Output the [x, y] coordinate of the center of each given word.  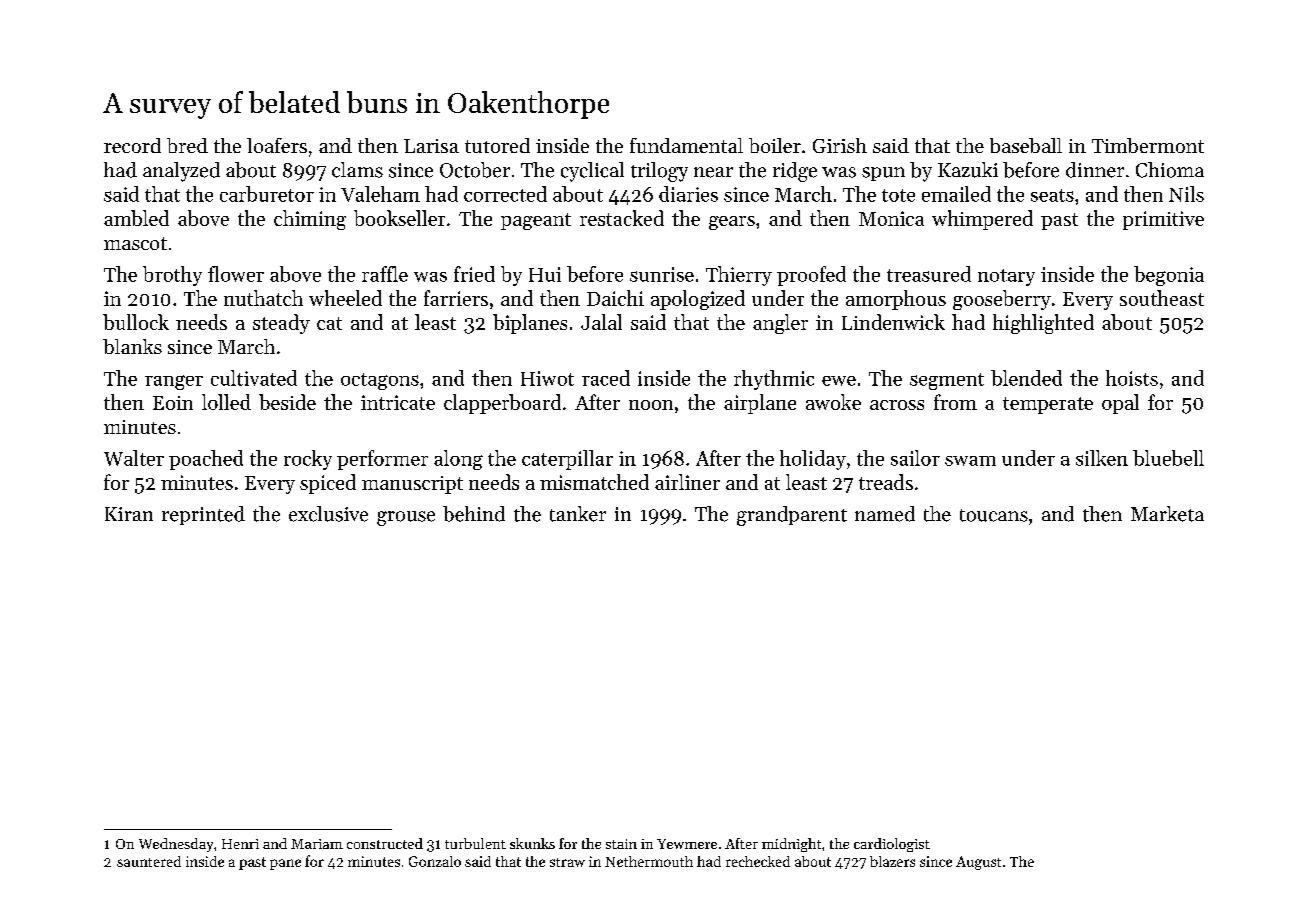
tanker [578, 514]
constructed [385, 843]
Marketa [1167, 514]
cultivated [254, 378]
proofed [811, 276]
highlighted [1043, 324]
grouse [406, 518]
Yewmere [687, 844]
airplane [760, 404]
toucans [994, 515]
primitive [1163, 220]
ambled [136, 218]
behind [474, 514]
